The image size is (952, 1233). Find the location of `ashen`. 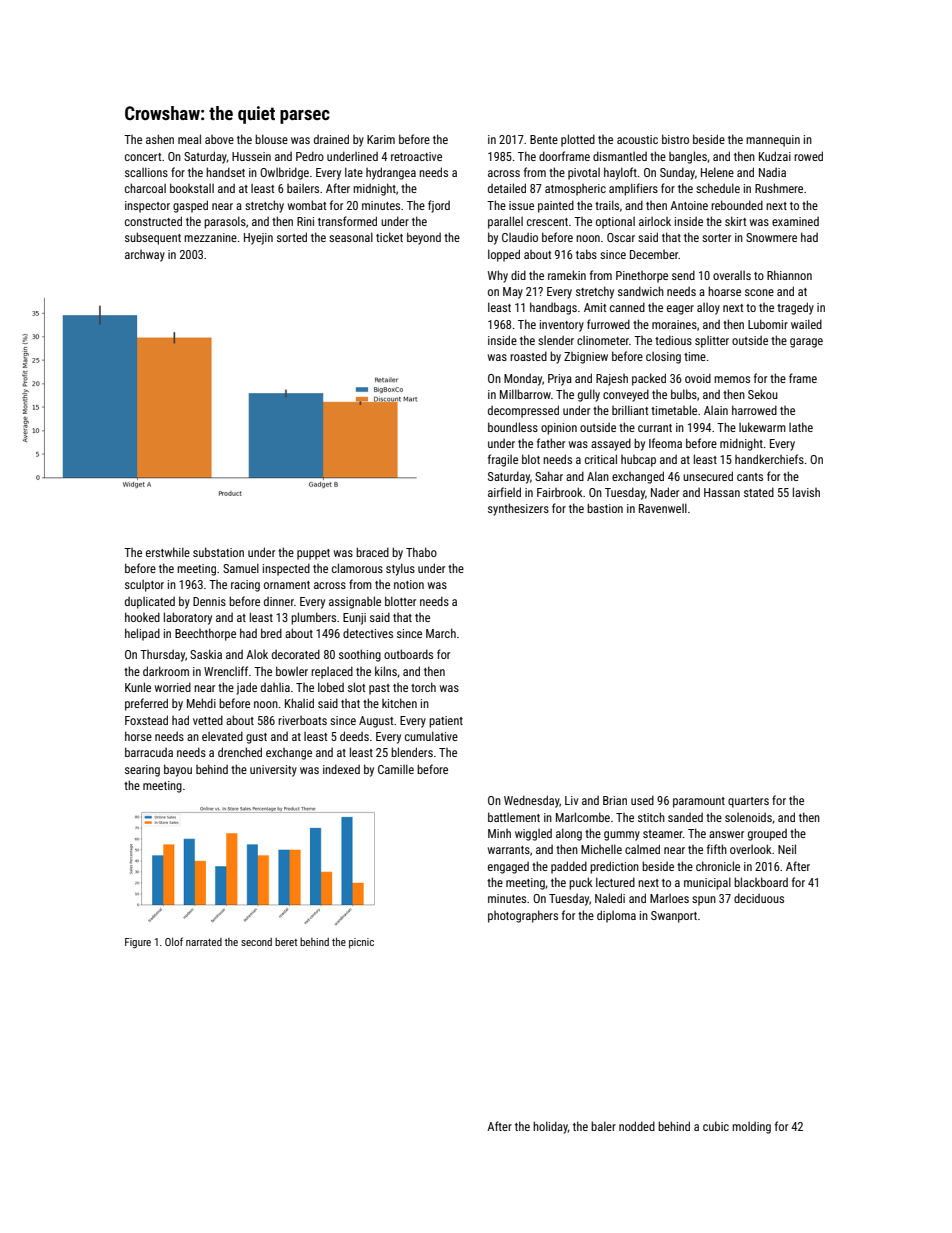

ashen is located at coordinates (160, 139).
